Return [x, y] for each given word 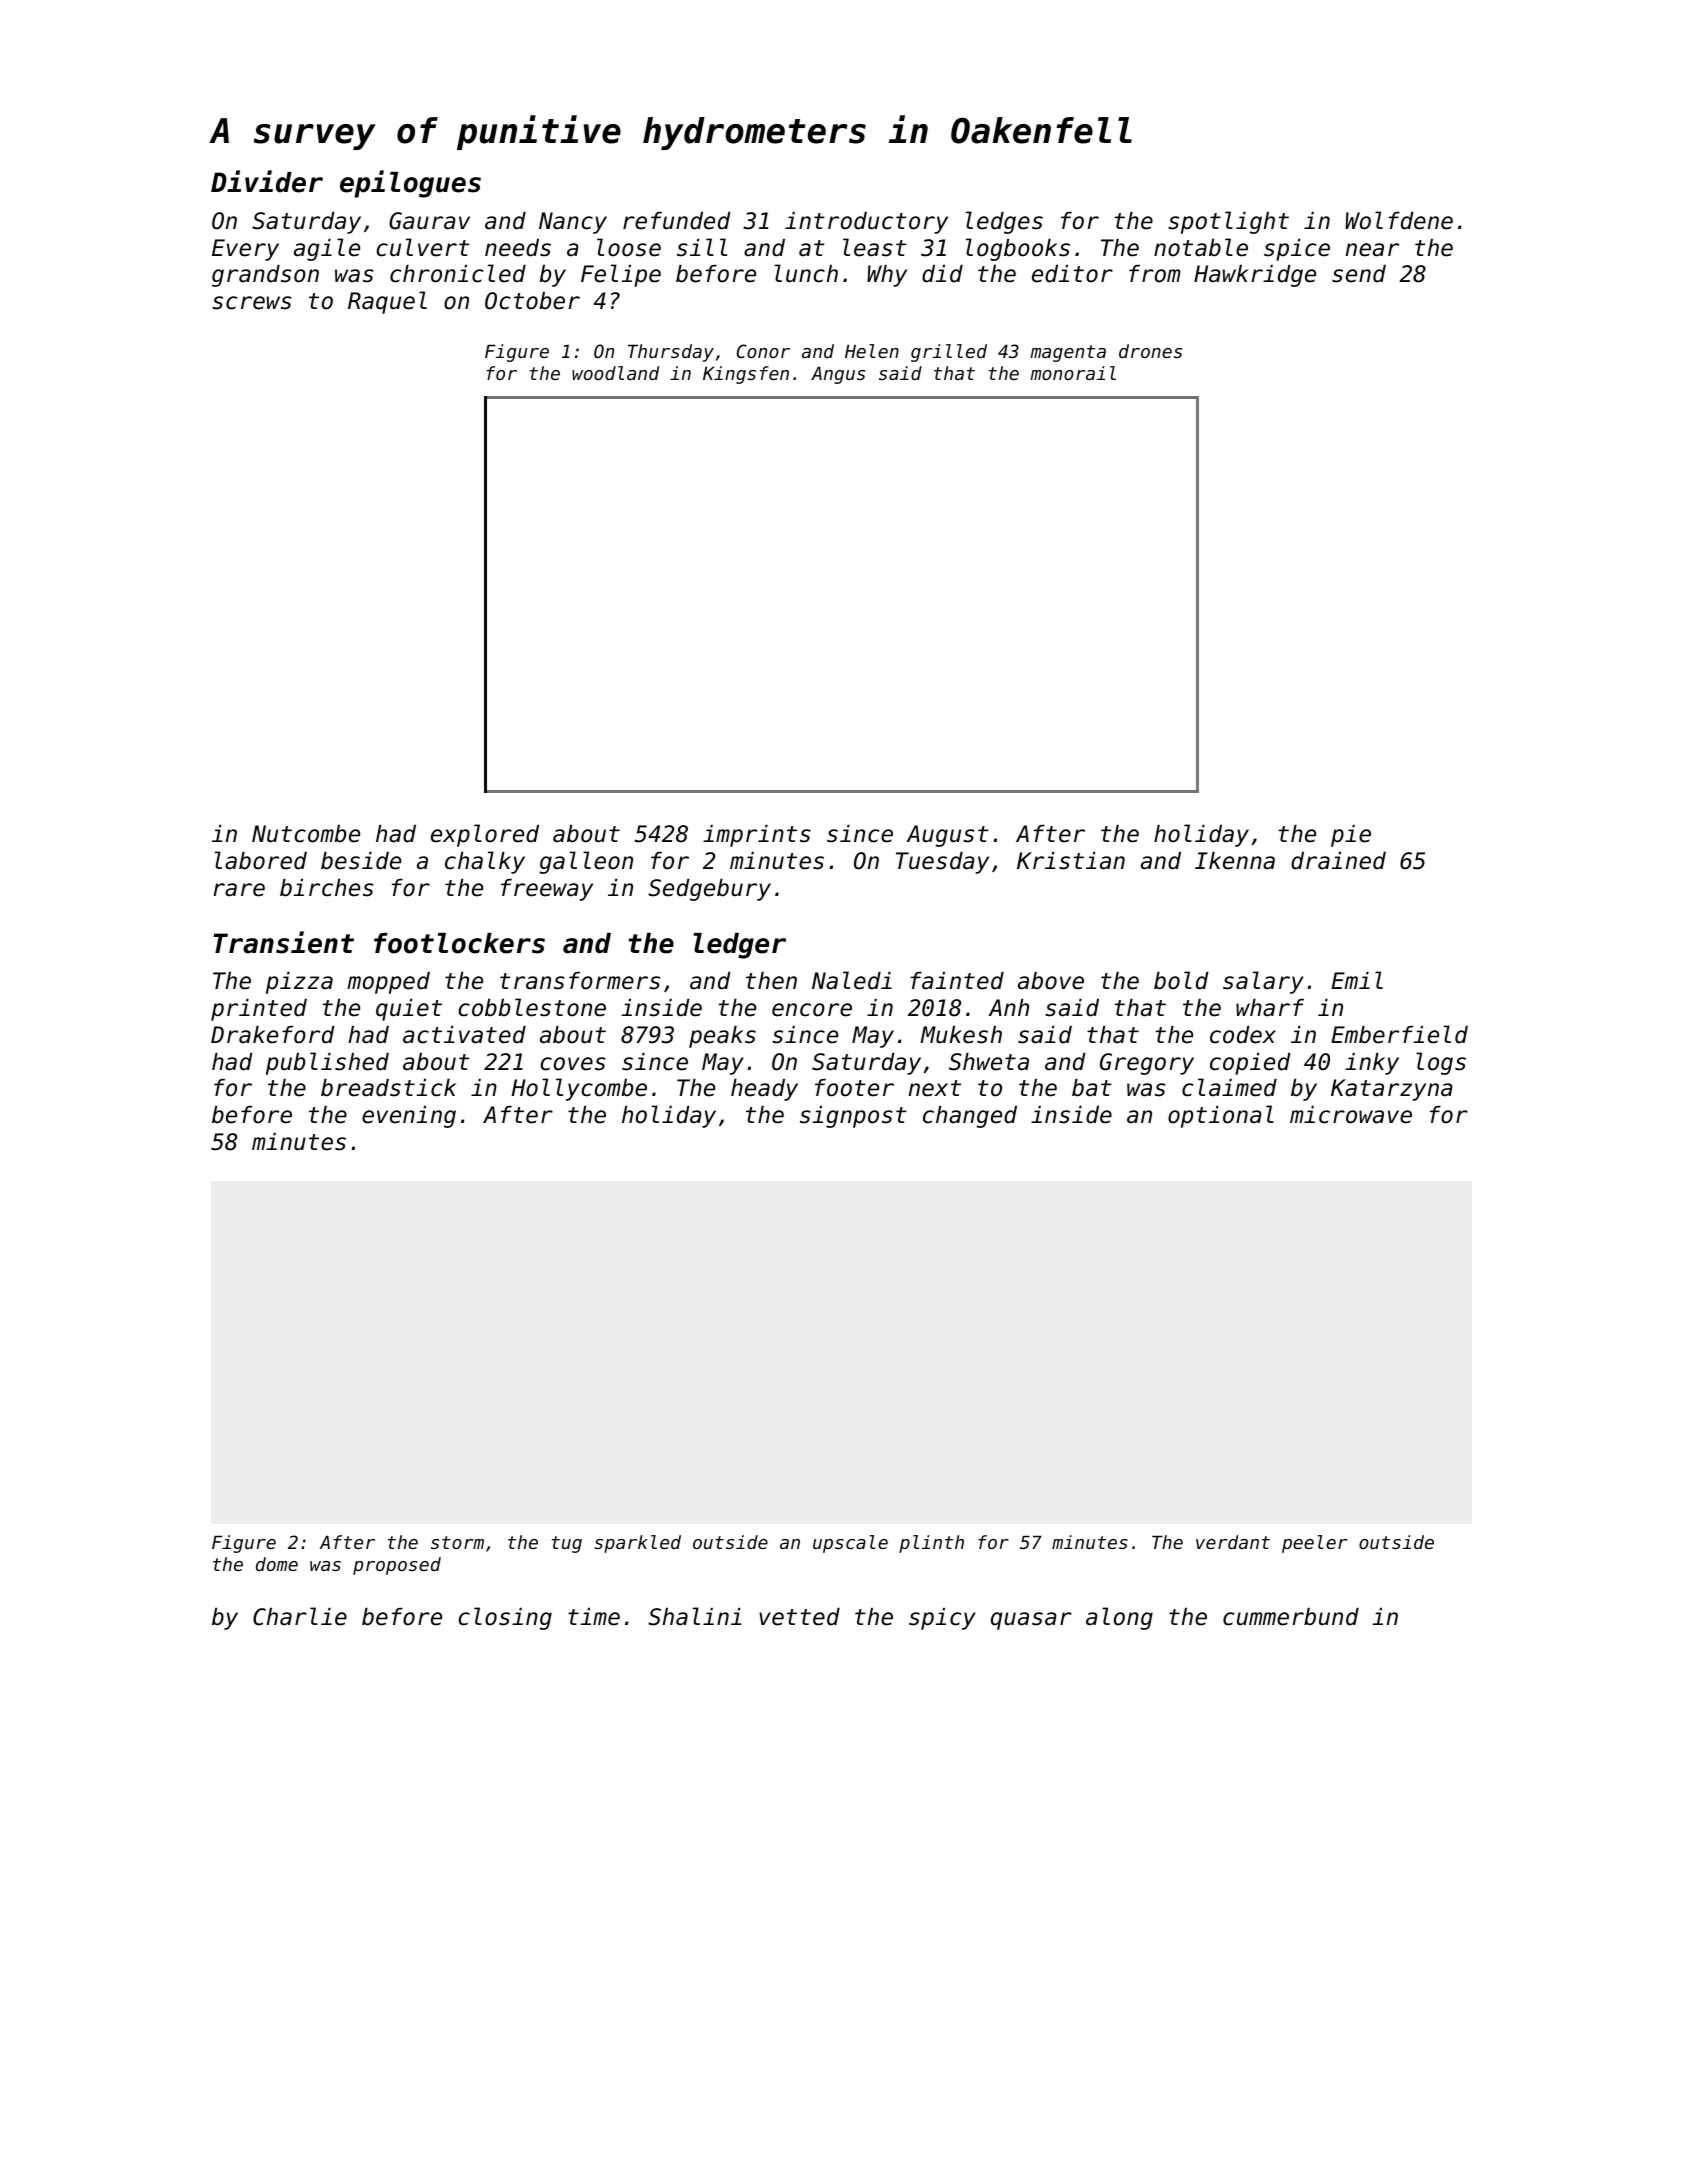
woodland [615, 373]
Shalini [694, 1616]
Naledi [852, 980]
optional [1221, 1116]
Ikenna [1235, 861]
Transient [283, 942]
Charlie [300, 1616]
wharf [1270, 1008]
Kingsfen [746, 375]
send [1359, 274]
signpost [853, 1117]
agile [327, 249]
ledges [1004, 222]
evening [409, 1117]
